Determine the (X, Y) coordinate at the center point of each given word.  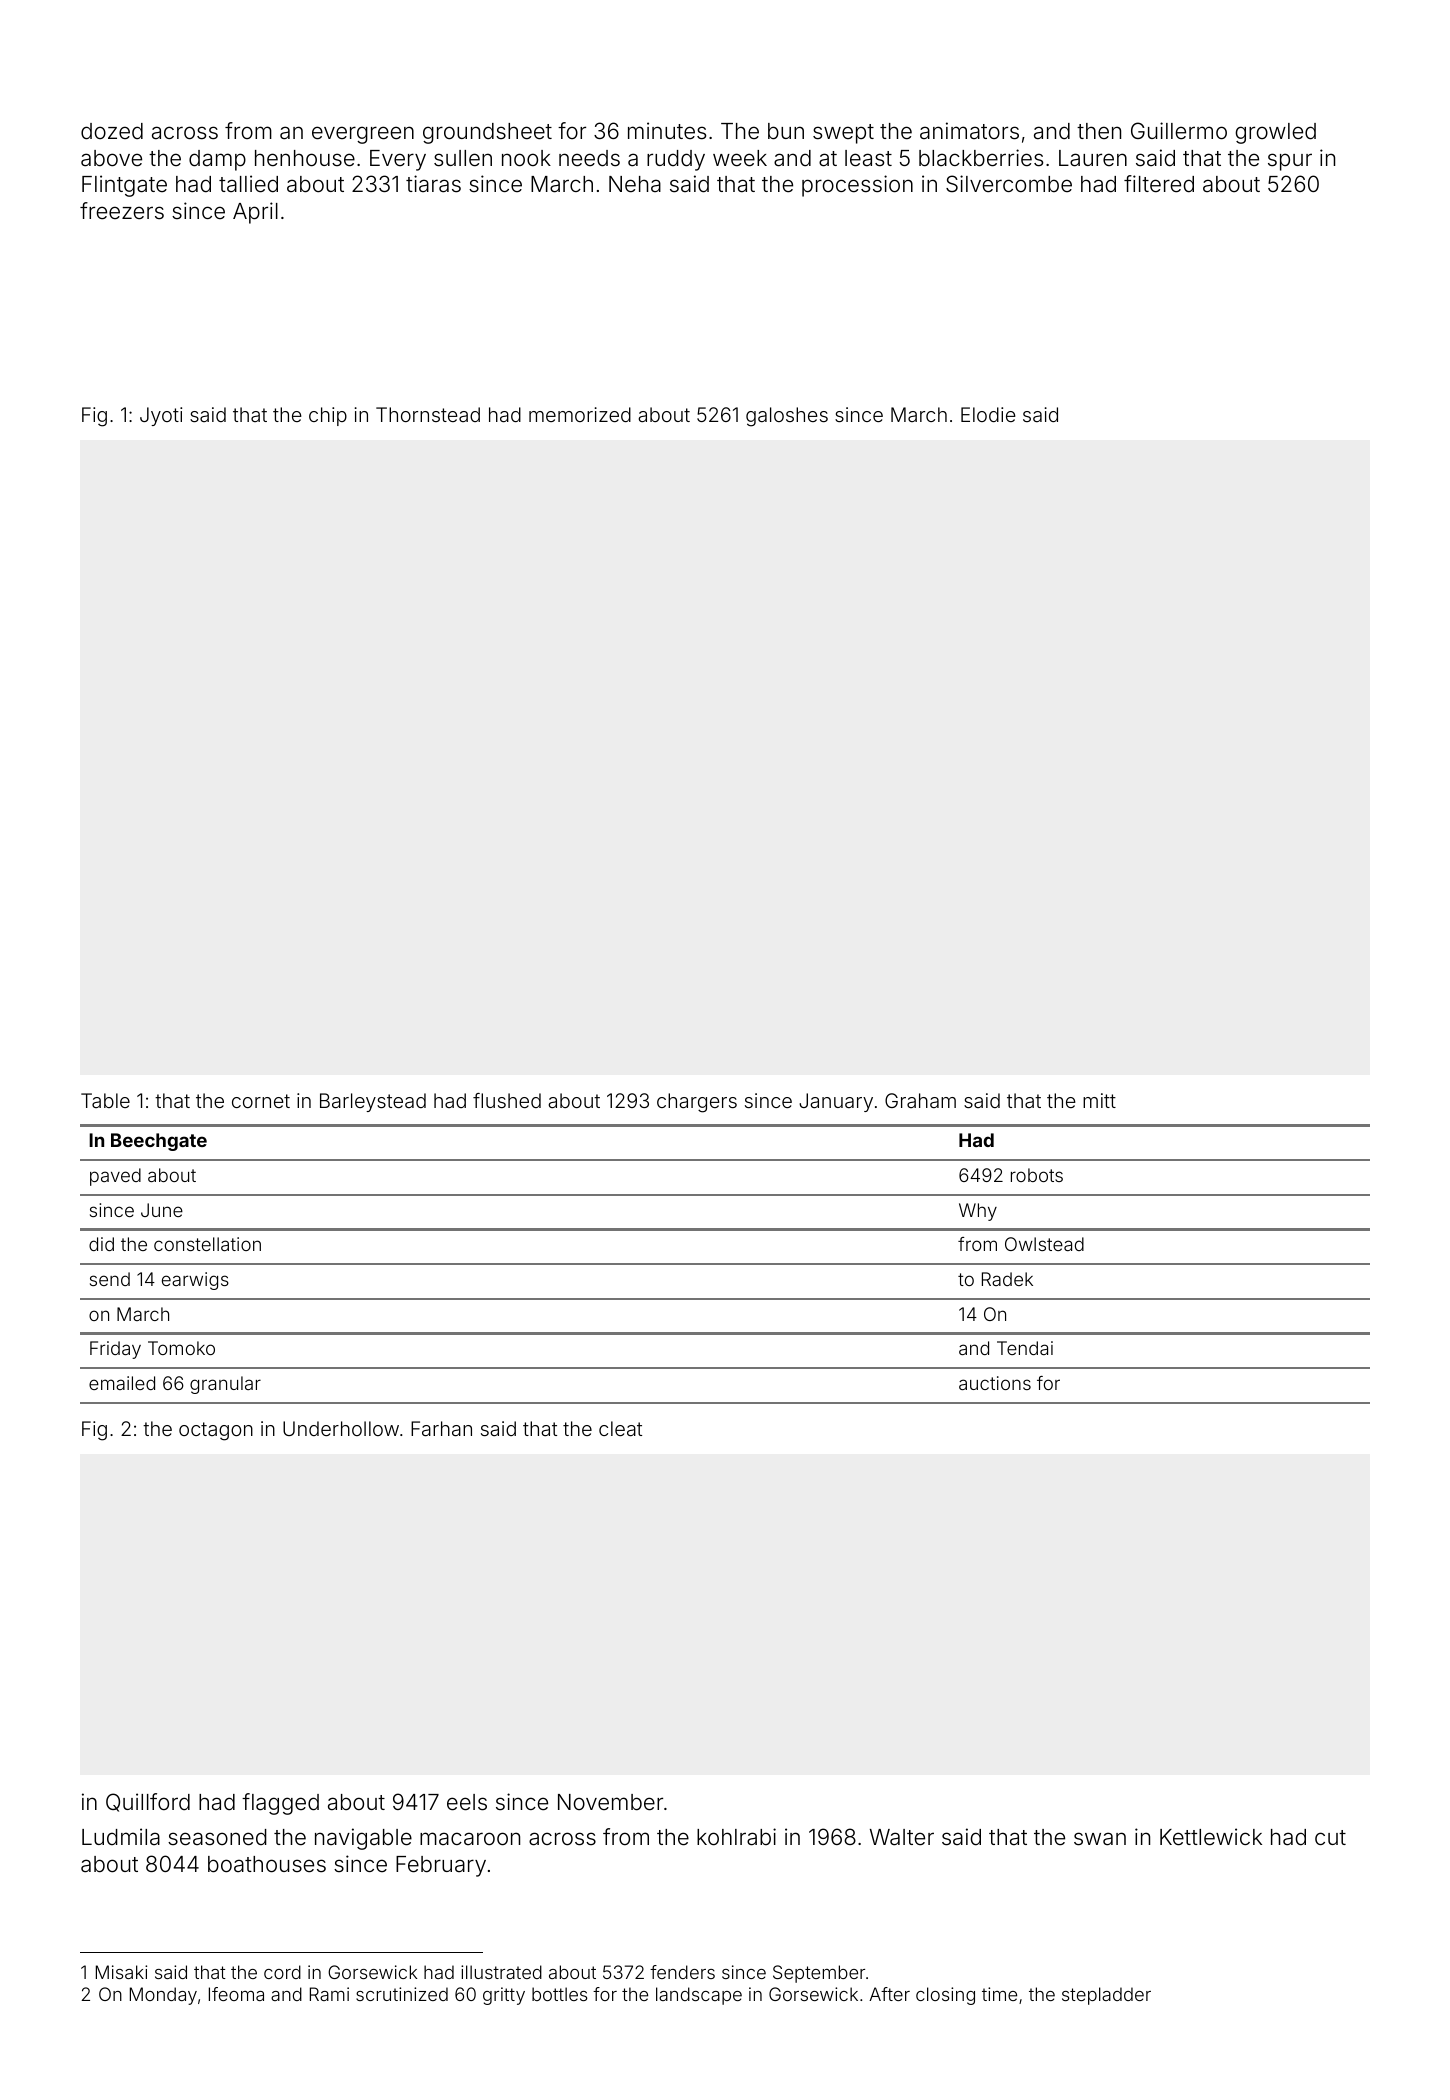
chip (328, 416)
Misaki (121, 1972)
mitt (1099, 1100)
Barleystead (373, 1102)
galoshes (787, 417)
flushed (507, 1100)
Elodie (988, 414)
